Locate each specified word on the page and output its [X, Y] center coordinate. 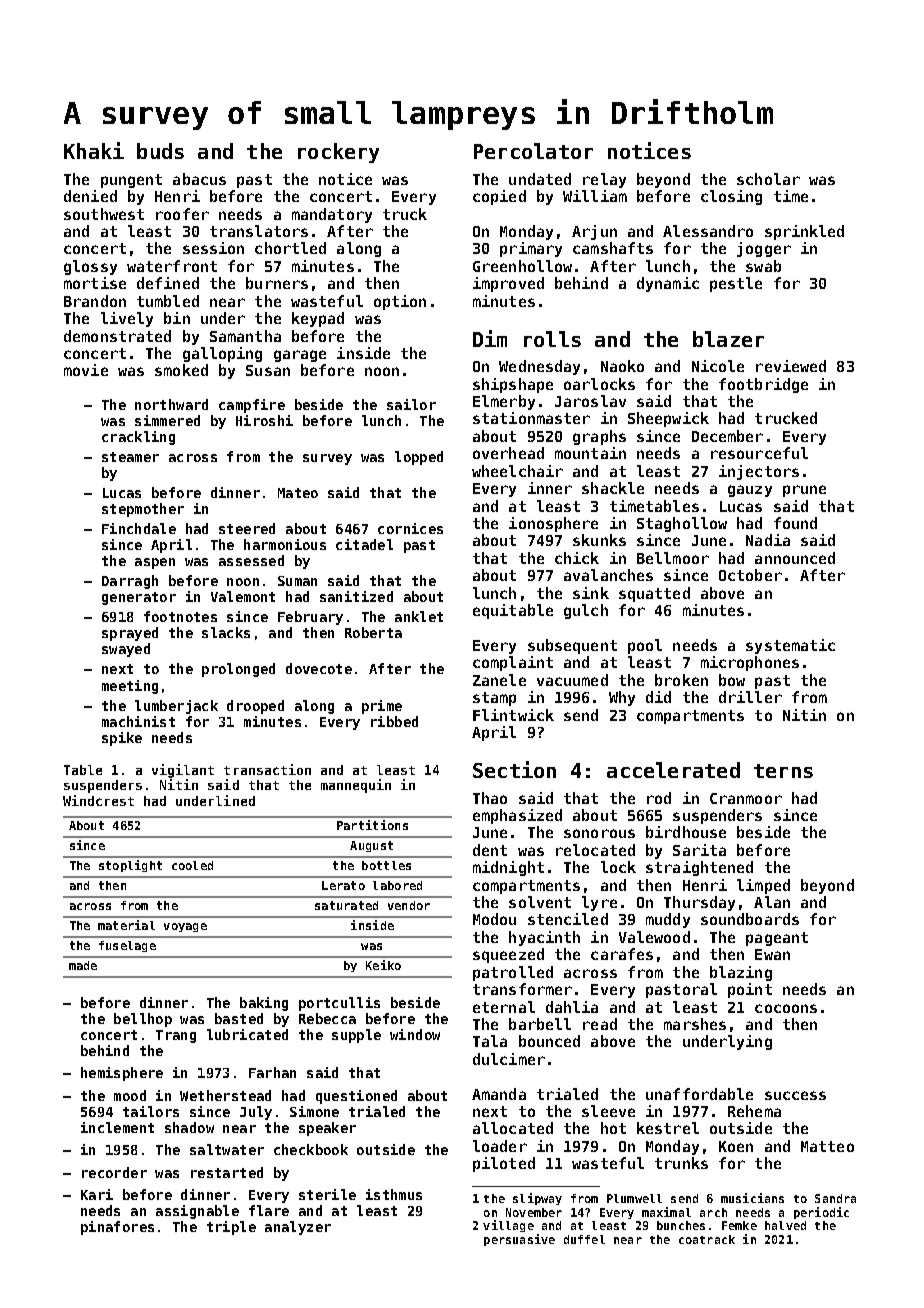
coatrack [707, 1239]
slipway [537, 1199]
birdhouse [686, 832]
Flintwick [513, 715]
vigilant [183, 771]
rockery [338, 153]
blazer [728, 339]
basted [239, 1018]
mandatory [332, 215]
